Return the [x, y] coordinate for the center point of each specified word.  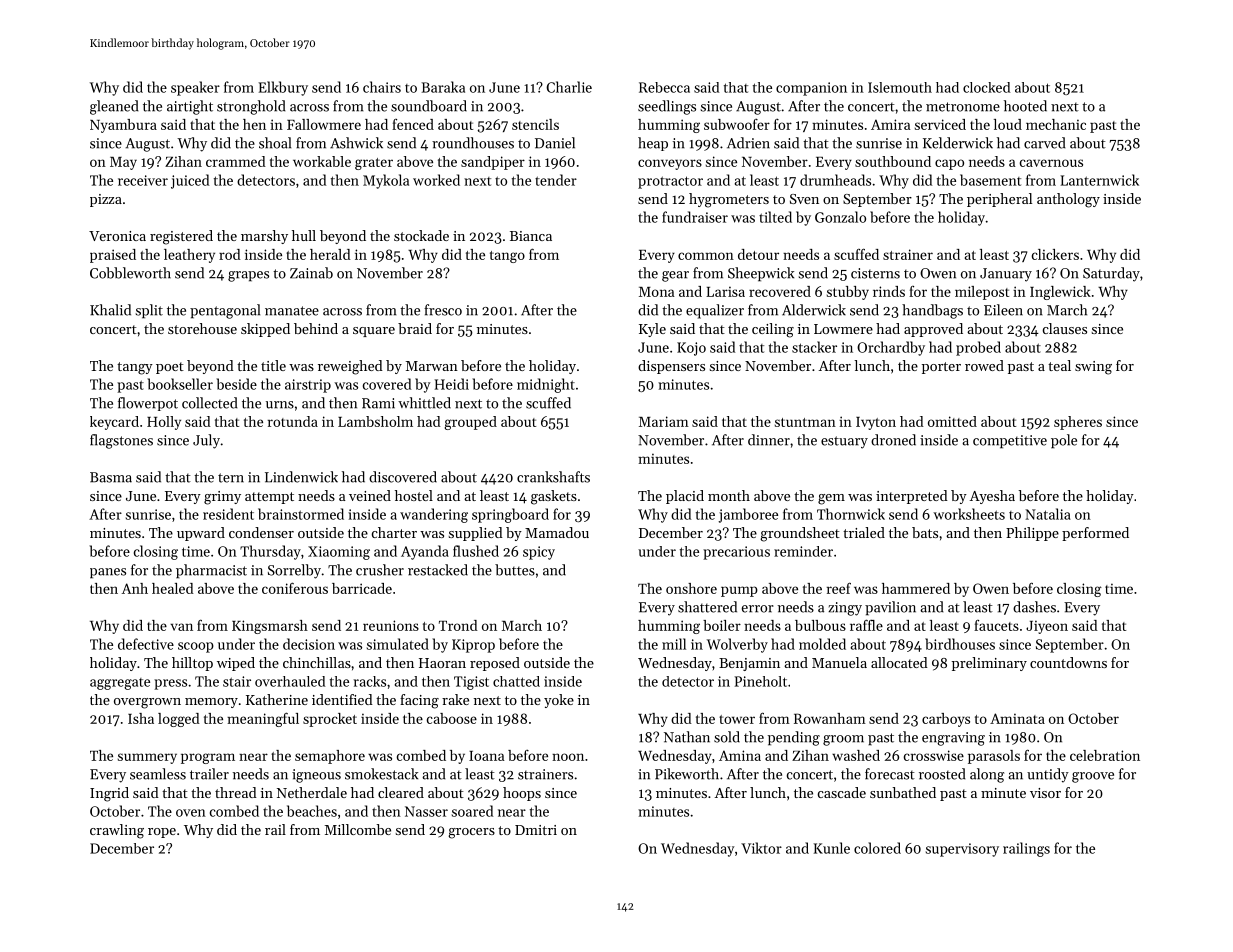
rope [162, 833]
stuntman [805, 422]
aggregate [120, 684]
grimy [222, 498]
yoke [559, 701]
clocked [986, 87]
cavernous [1051, 163]
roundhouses [473, 143]
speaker [195, 88]
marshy [264, 237]
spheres [1078, 423]
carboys [946, 720]
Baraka [443, 87]
